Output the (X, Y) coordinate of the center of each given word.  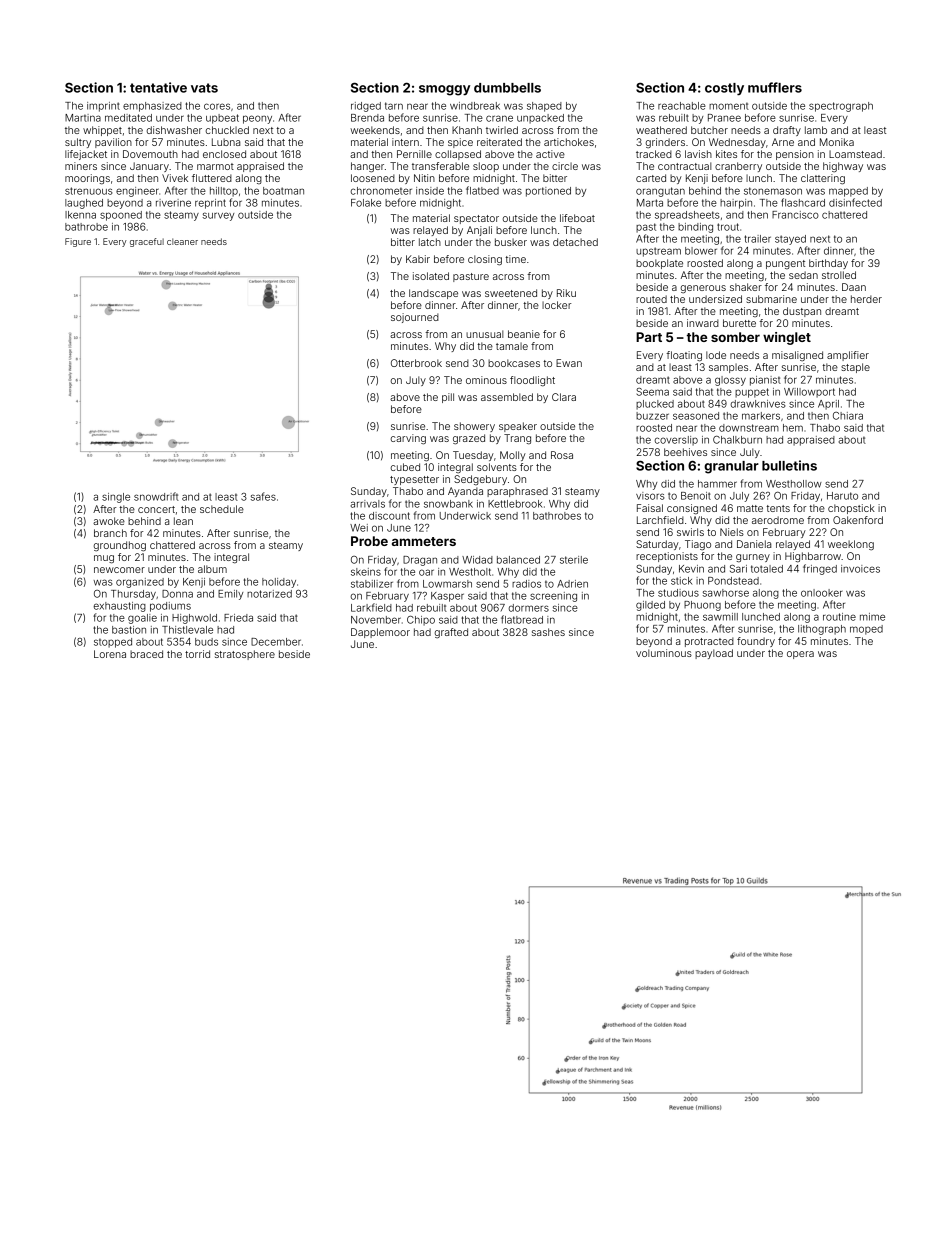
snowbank (448, 504)
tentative (158, 87)
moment (729, 106)
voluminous (664, 653)
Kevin (691, 569)
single (116, 498)
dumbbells (507, 88)
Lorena (110, 654)
